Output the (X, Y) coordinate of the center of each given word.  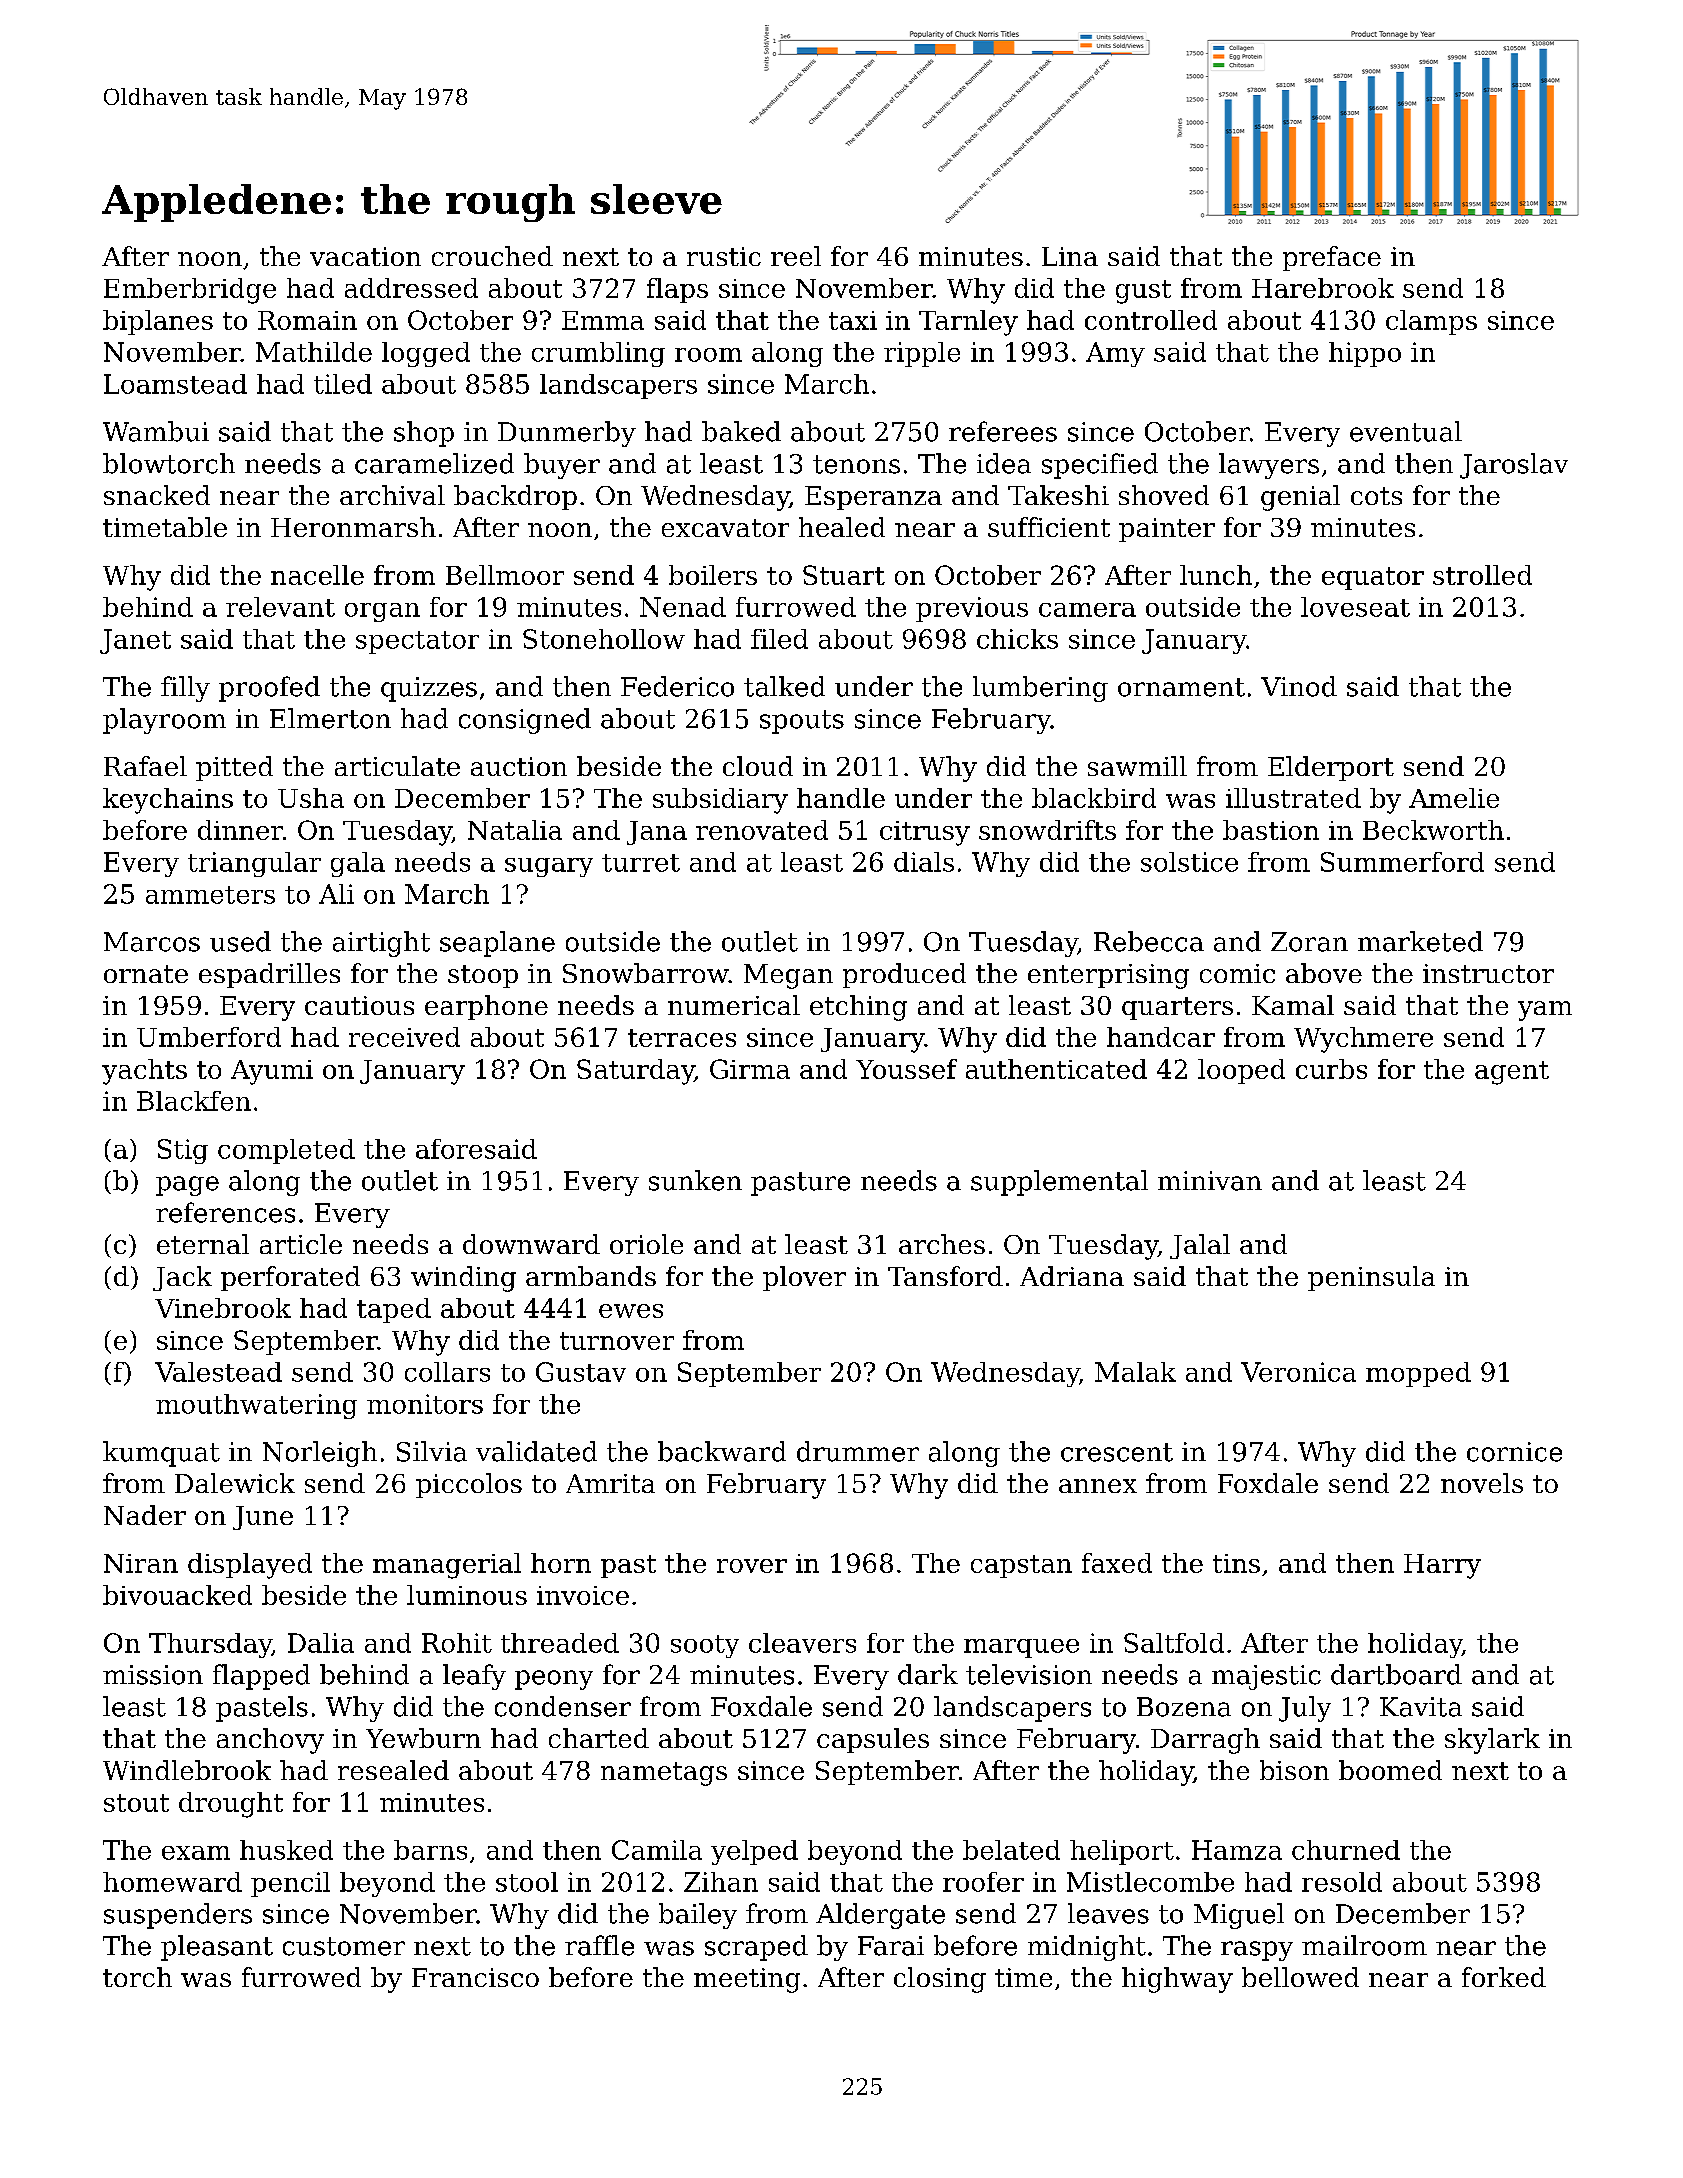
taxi (853, 320)
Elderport (1331, 768)
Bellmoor (505, 575)
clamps (1431, 322)
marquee (1021, 1648)
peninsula (1371, 1278)
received (404, 1037)
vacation (365, 256)
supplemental (1059, 1183)
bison (1294, 1770)
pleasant (217, 1948)
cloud (758, 766)
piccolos (469, 1485)
